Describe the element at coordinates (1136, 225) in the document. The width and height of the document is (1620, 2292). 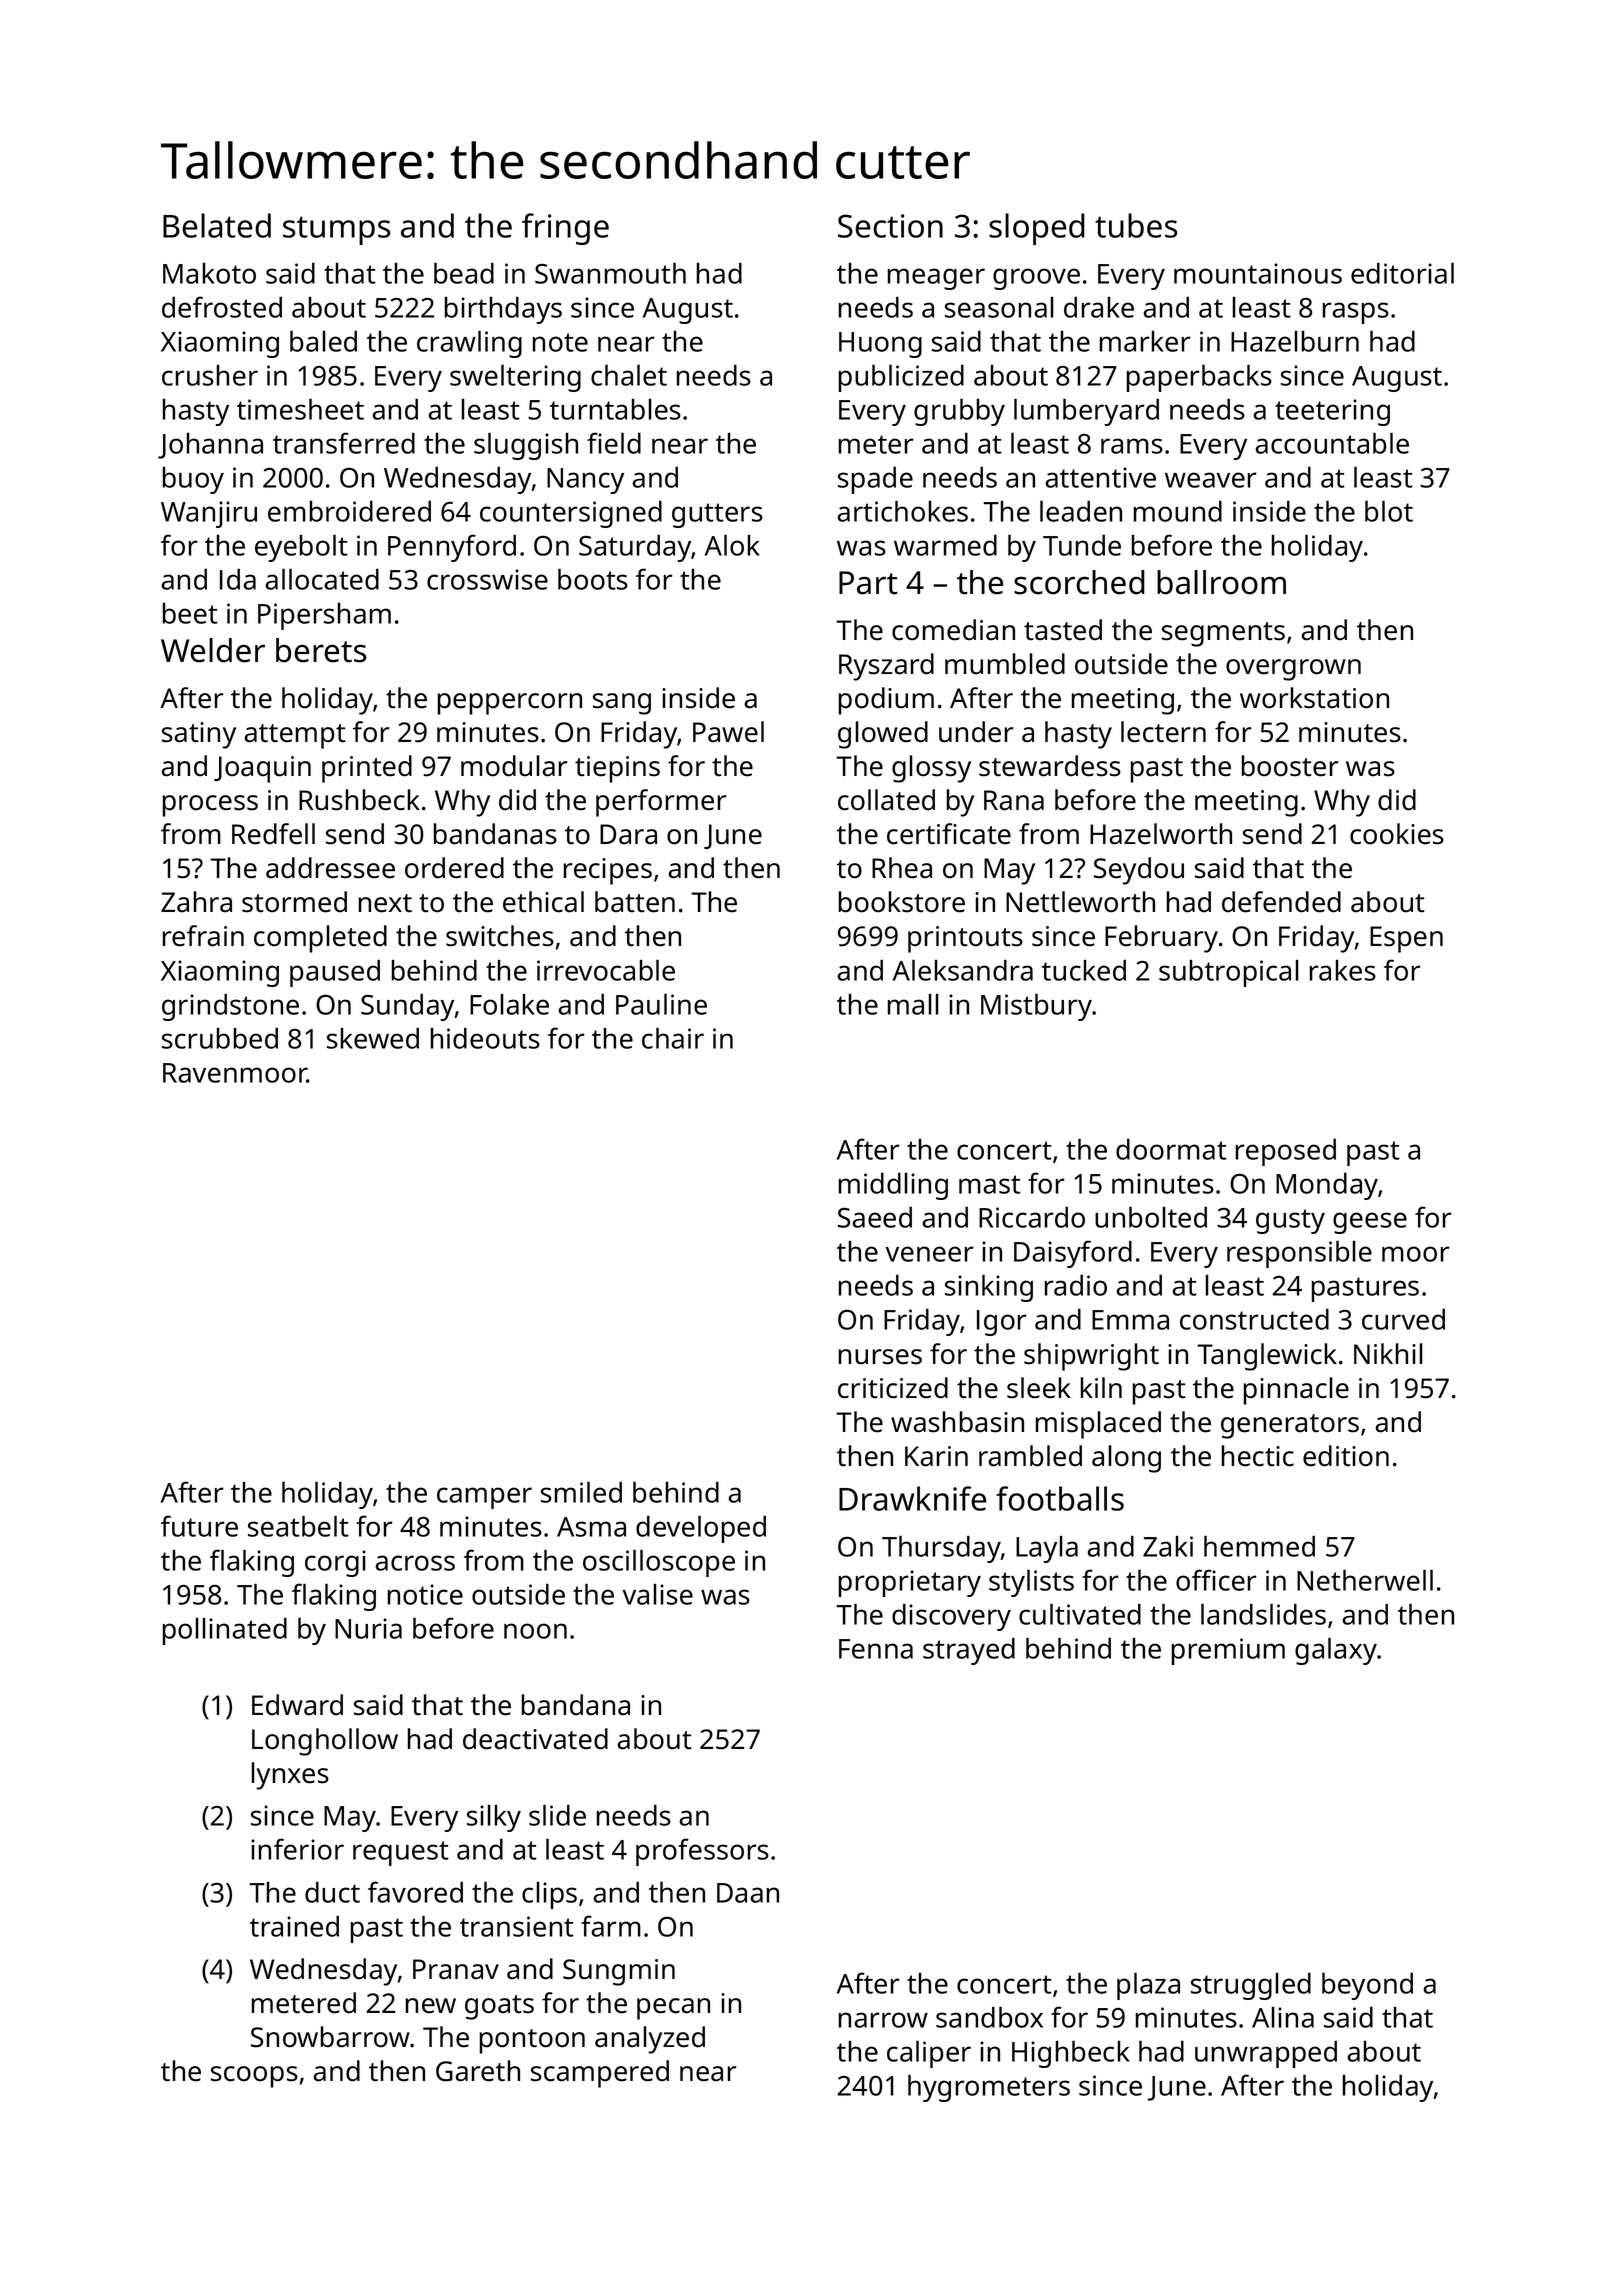
I see `tubes` at that location.
